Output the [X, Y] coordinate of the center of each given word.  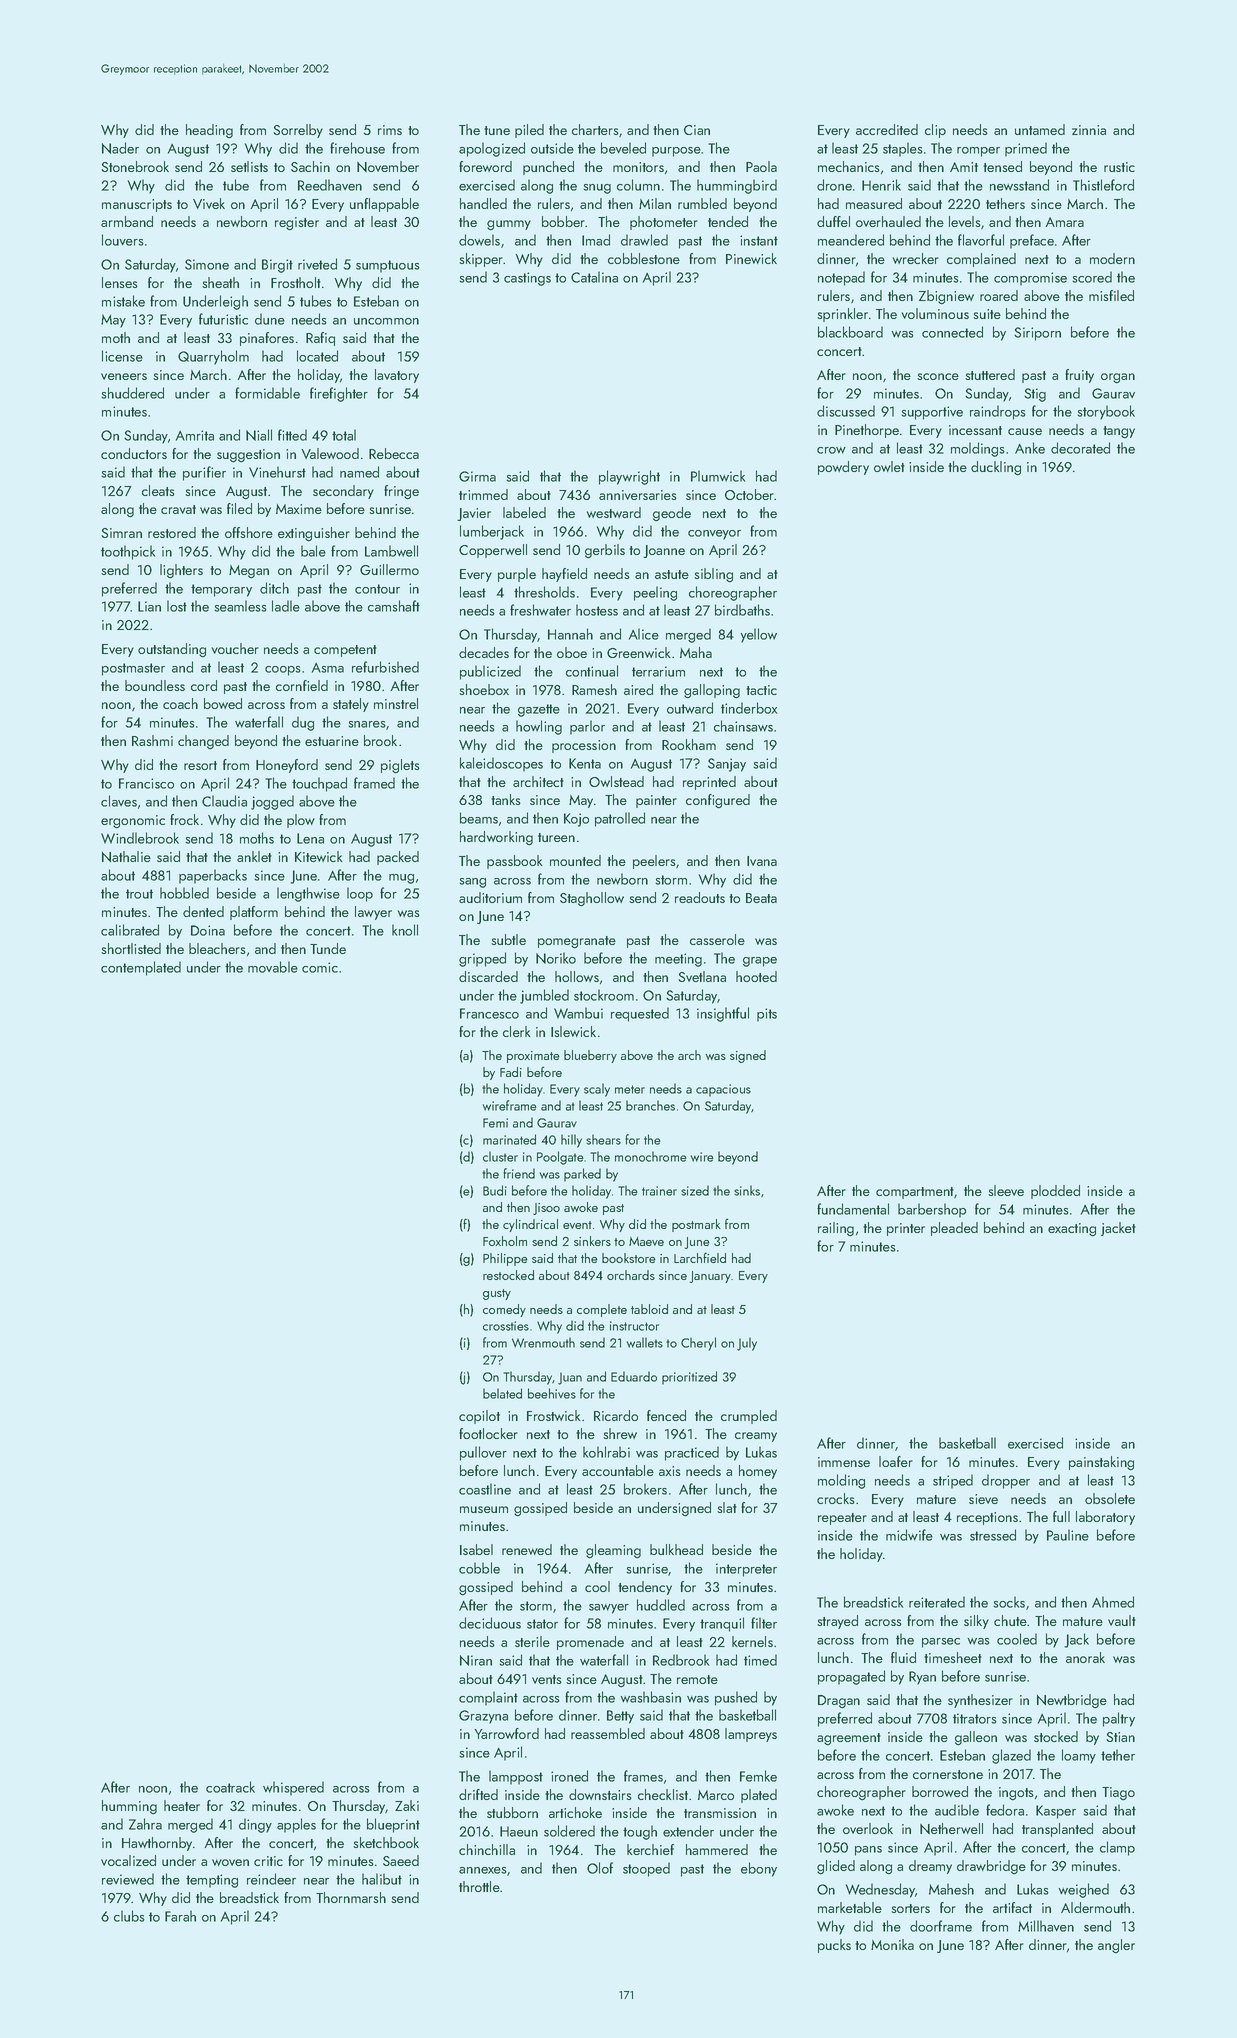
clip [935, 131]
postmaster [133, 669]
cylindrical [530, 1225]
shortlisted [131, 948]
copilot [479, 1417]
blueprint [393, 1825]
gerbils [605, 551]
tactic [761, 690]
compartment [915, 1193]
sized [695, 1190]
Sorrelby [298, 131]
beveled [623, 148]
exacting [1072, 1230]
